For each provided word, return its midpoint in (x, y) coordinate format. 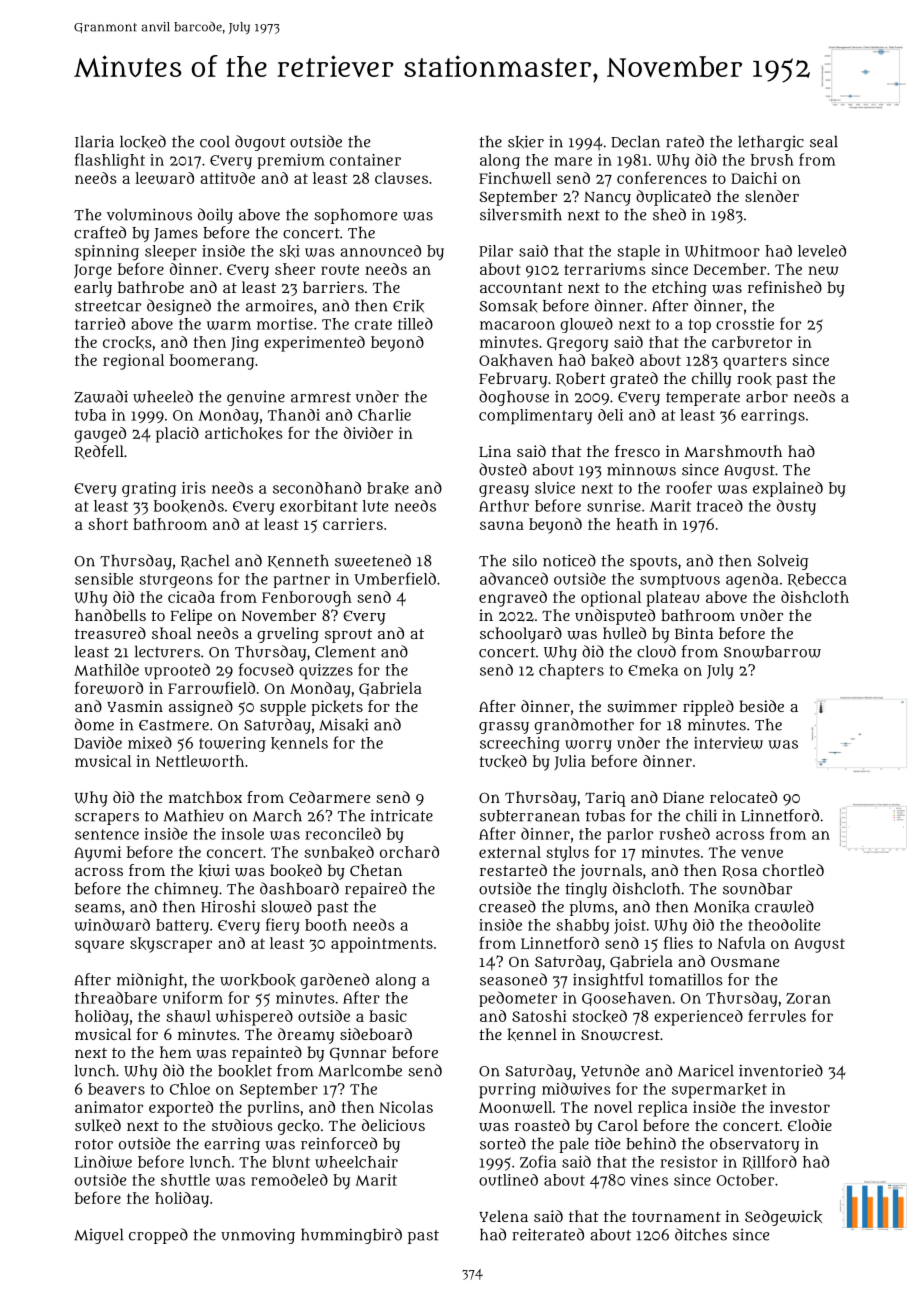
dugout (260, 143)
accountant (521, 288)
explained (788, 489)
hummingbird (351, 1236)
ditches (701, 1234)
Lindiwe (103, 1161)
